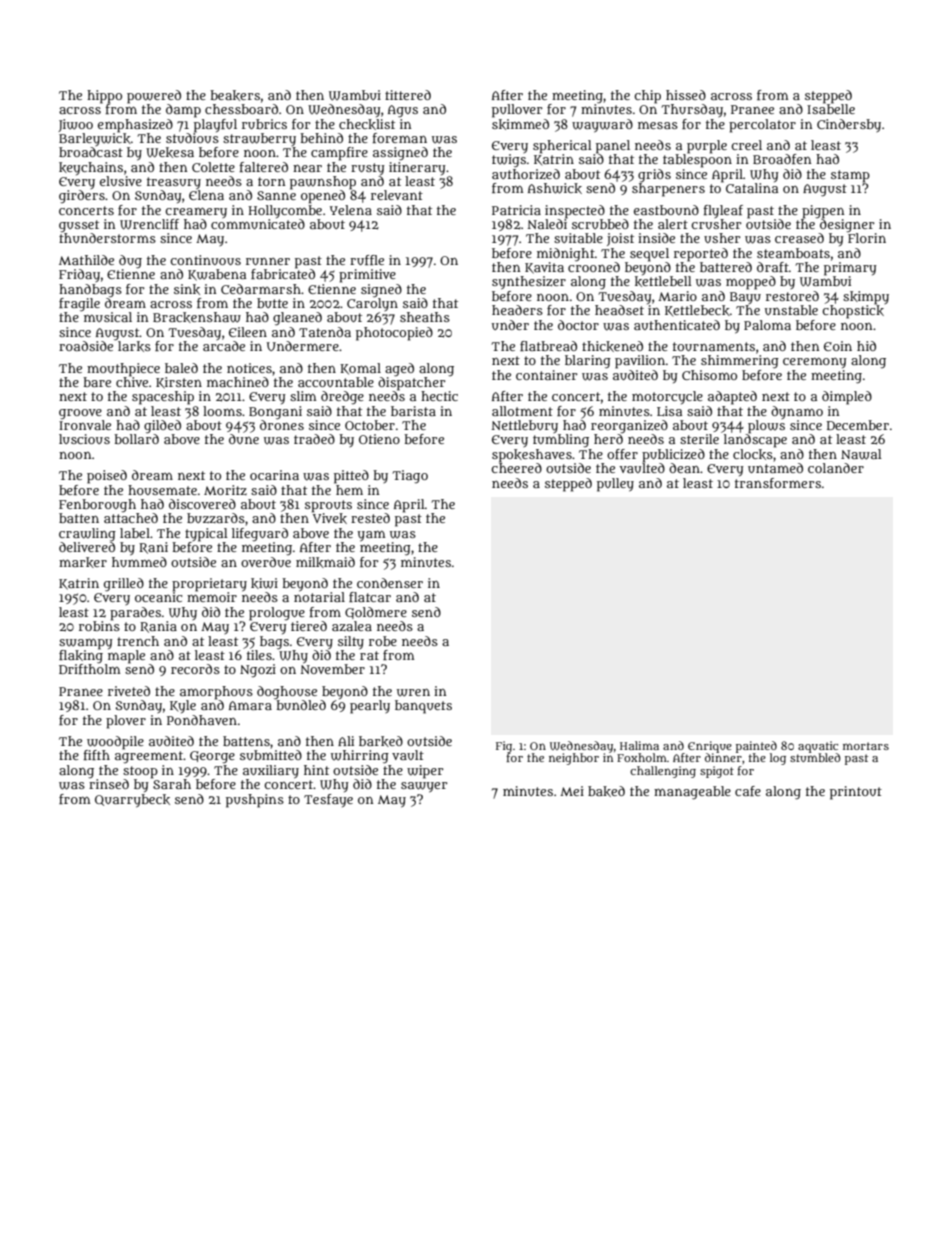  Describe the element at coordinates (360, 757) in the image. I see `whirring` at that location.
